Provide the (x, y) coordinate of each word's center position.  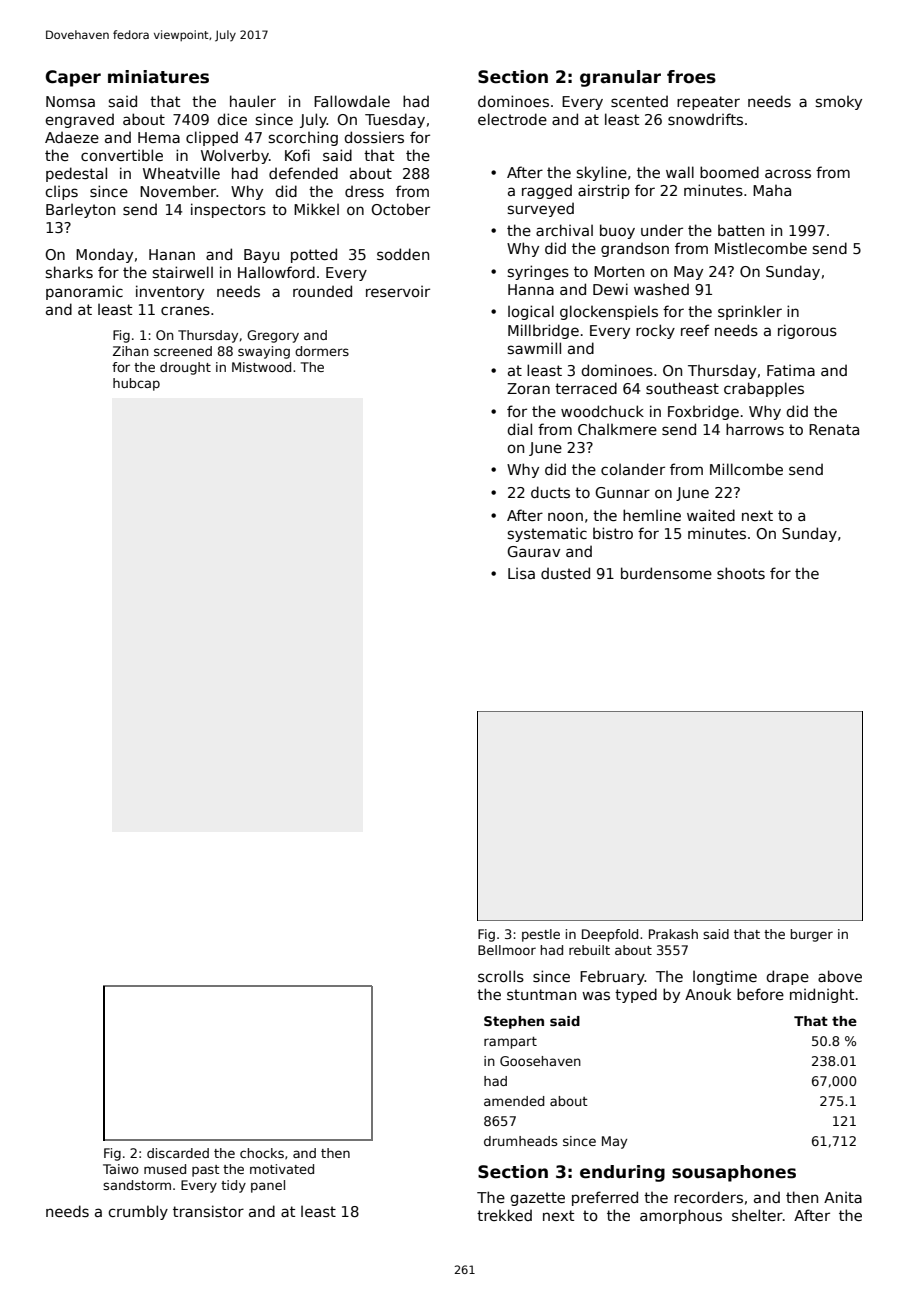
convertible (122, 155)
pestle (541, 935)
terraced (586, 388)
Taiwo (121, 1169)
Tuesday (395, 120)
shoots (741, 573)
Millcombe (746, 469)
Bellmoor (507, 950)
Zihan (130, 351)
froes (691, 77)
